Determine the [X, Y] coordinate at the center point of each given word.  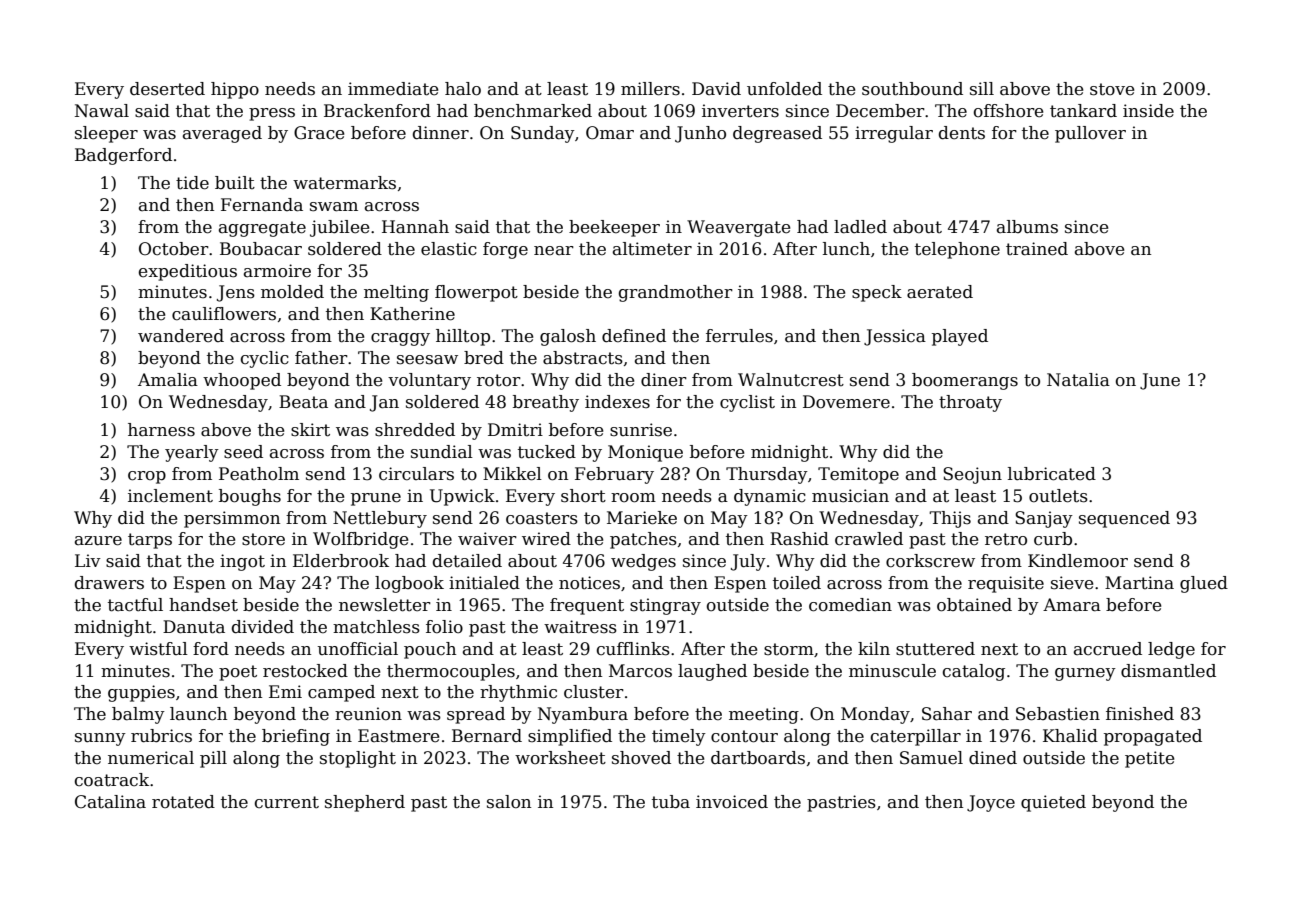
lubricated [1052, 474]
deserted [167, 89]
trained [1037, 249]
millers [650, 89]
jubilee [339, 228]
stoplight [358, 759]
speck [877, 293]
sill [982, 89]
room [633, 498]
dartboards [758, 758]
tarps [150, 541]
